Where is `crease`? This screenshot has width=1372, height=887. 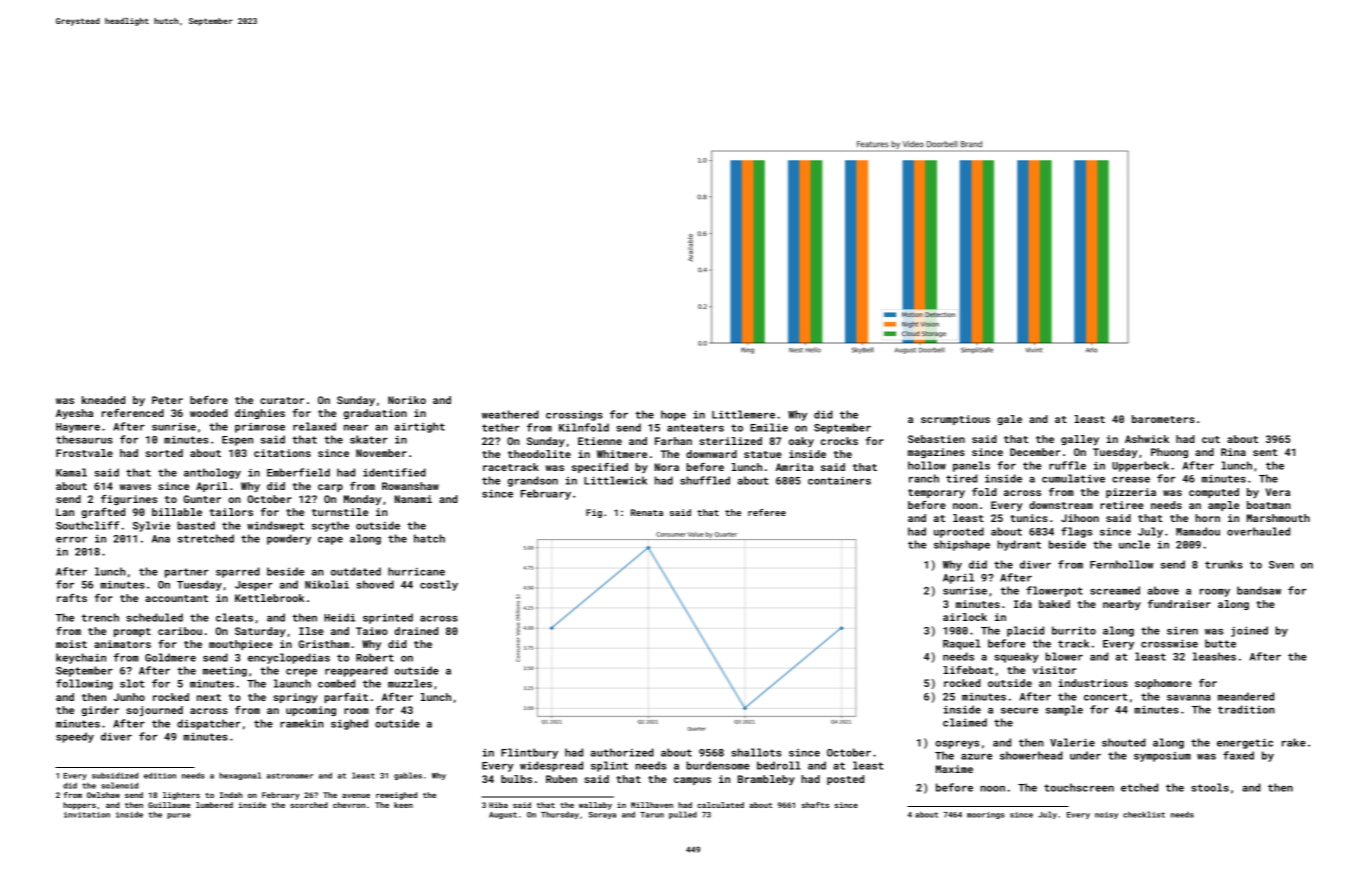
crease is located at coordinates (1131, 480).
